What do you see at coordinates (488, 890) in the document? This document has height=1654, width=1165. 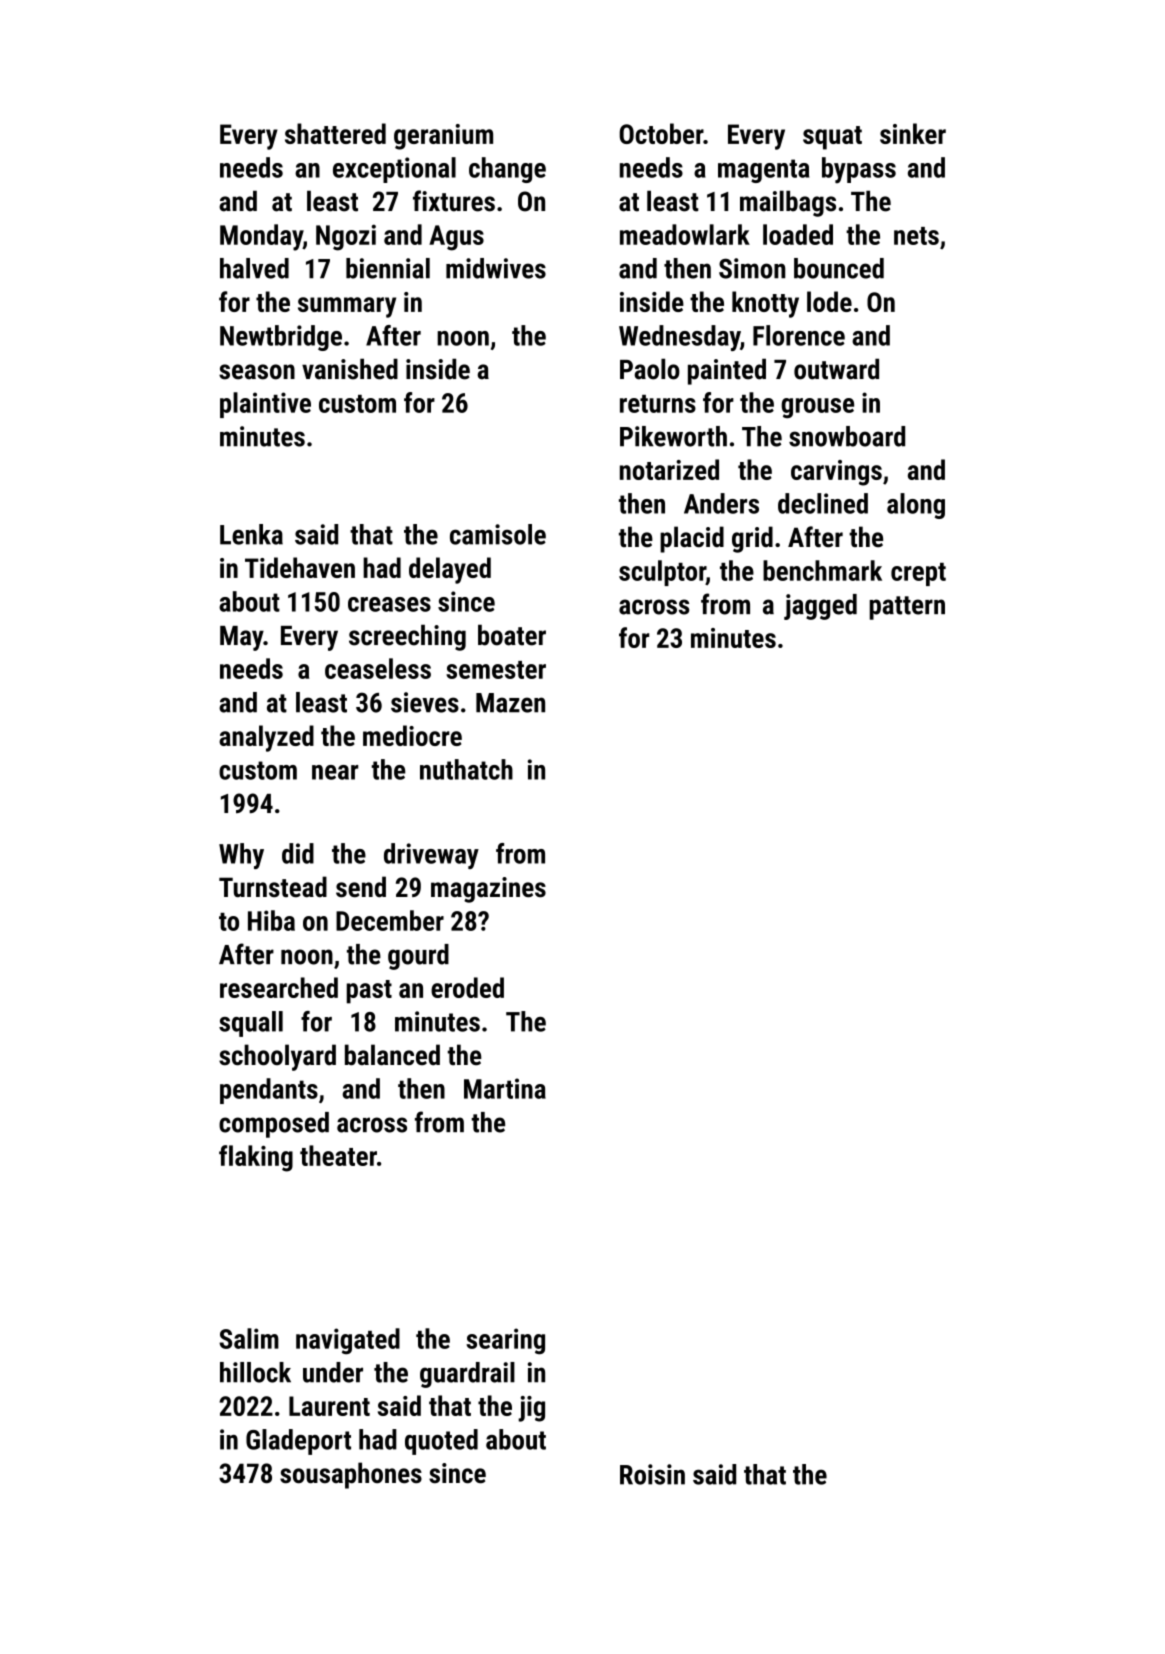 I see `magazines` at bounding box center [488, 890].
